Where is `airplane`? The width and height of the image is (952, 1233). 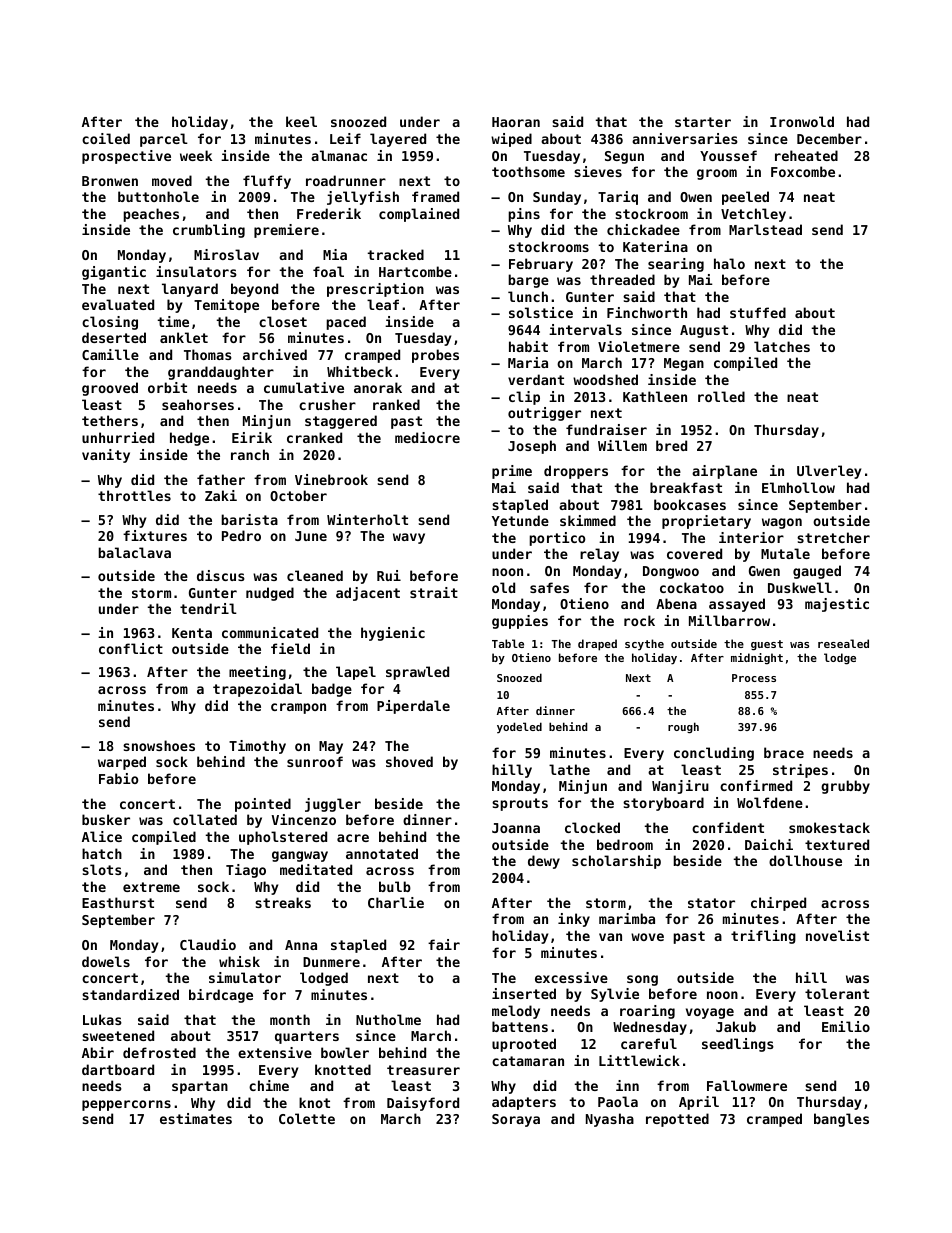 airplane is located at coordinates (724, 472).
